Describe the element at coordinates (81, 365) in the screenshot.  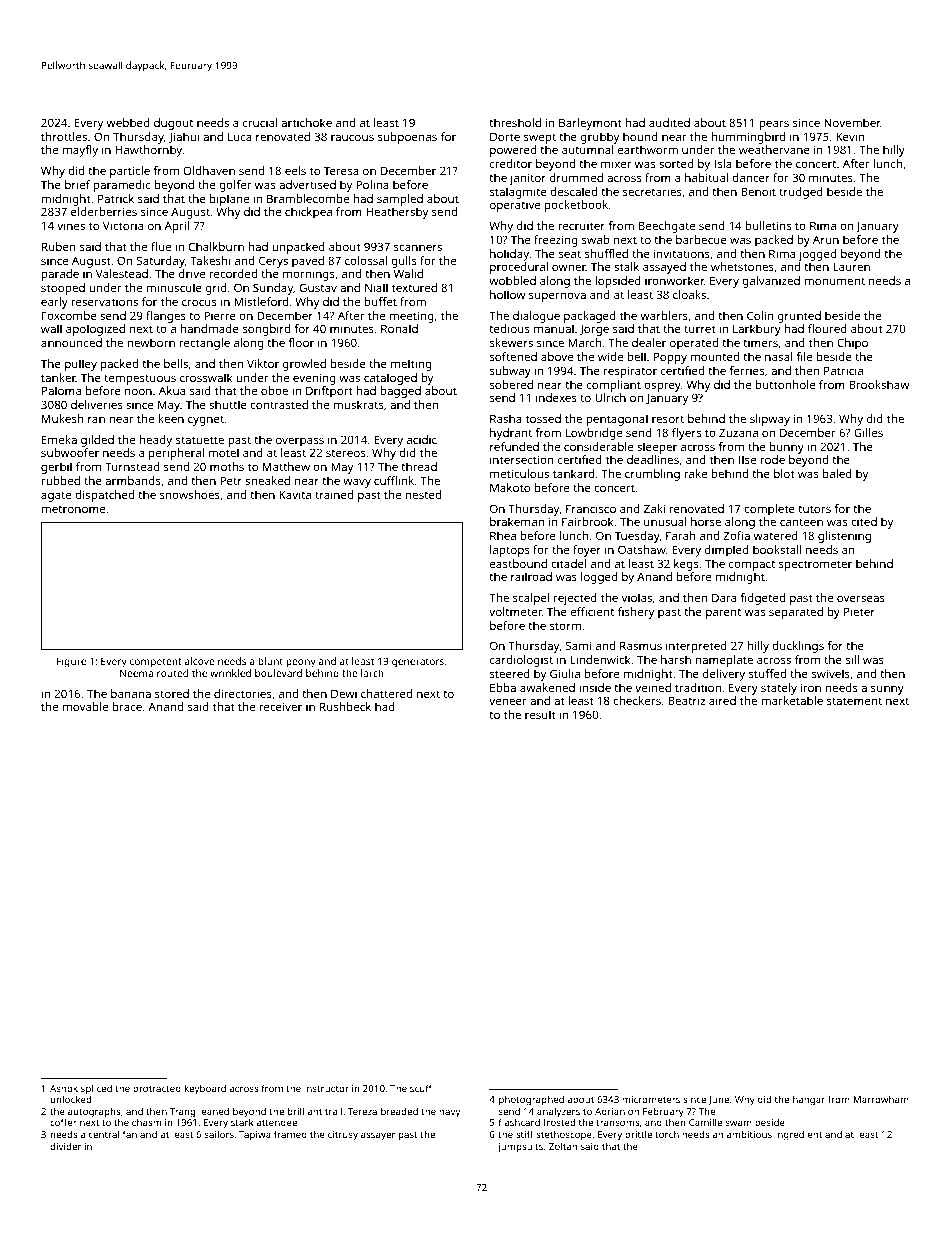
I see `pulley` at that location.
